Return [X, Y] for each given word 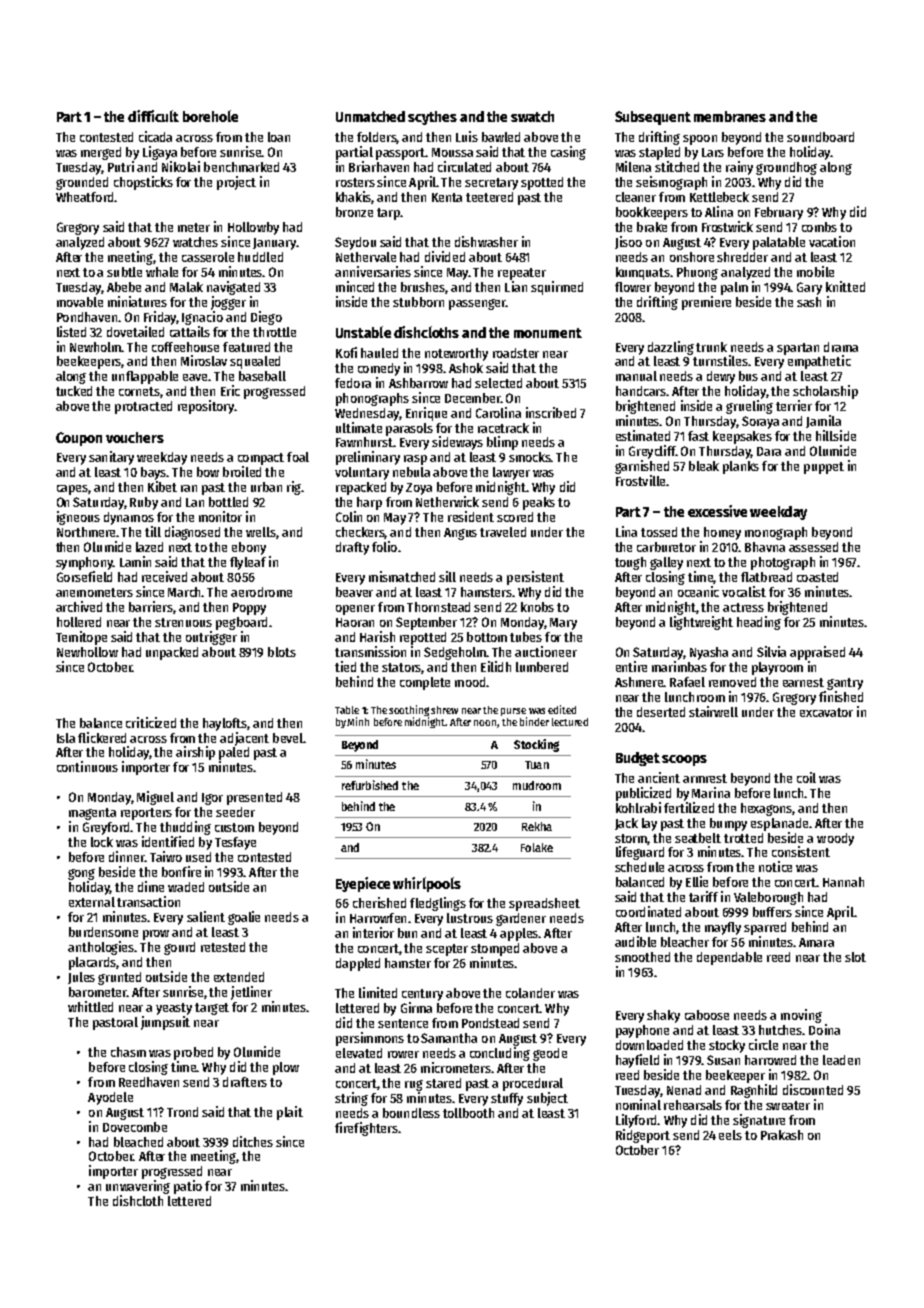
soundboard [820, 137]
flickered [102, 737]
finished [841, 696]
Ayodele [110, 1098]
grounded [82, 183]
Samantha [449, 1038]
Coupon [79, 439]
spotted [542, 183]
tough [630, 563]
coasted [817, 577]
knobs [537, 607]
